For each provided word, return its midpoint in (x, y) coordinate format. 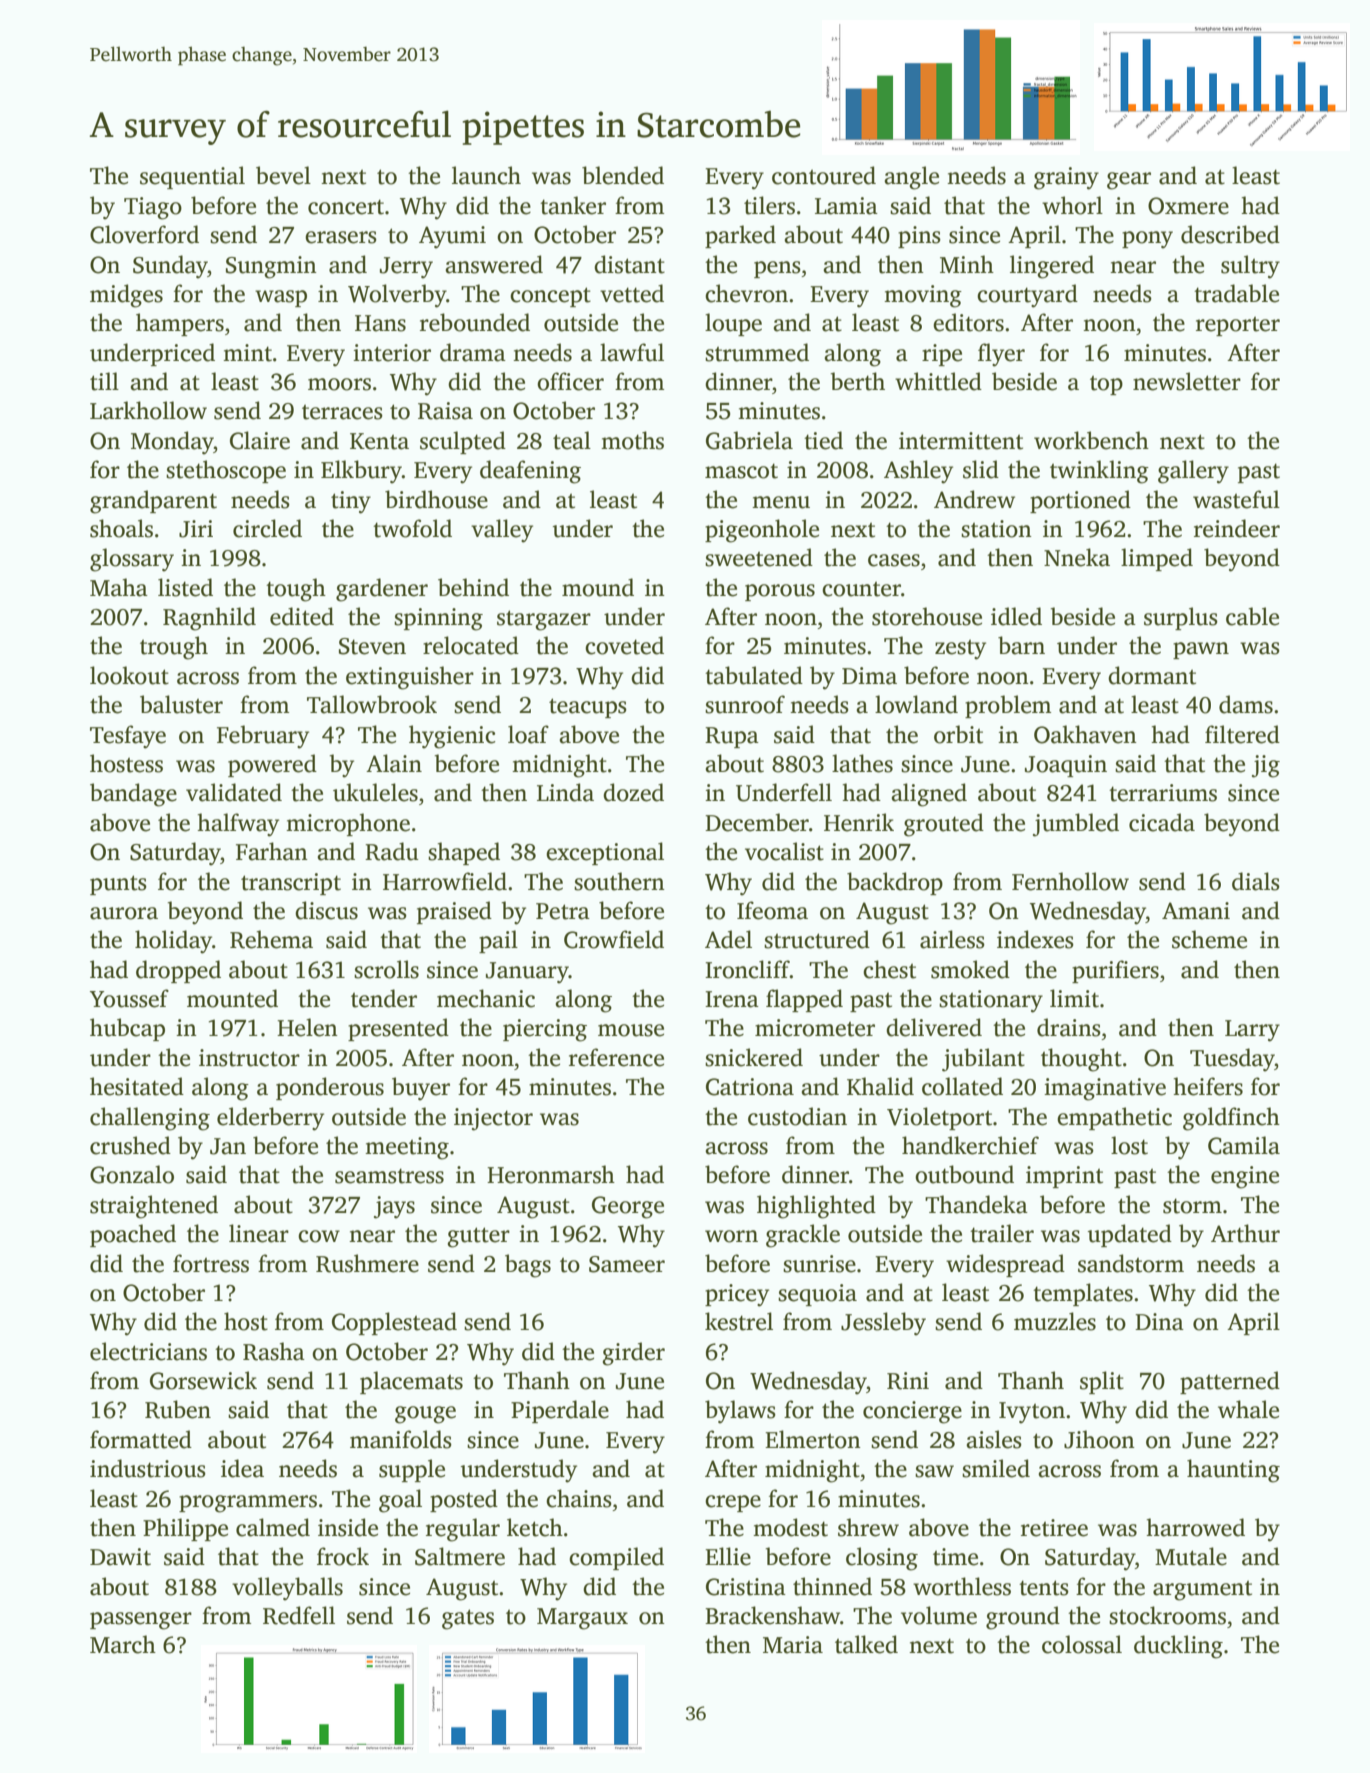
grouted (944, 825)
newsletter (1187, 381)
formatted (141, 1439)
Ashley (918, 472)
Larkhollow (148, 410)
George (628, 1207)
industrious (148, 1468)
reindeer (1237, 528)
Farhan (272, 851)
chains (579, 1498)
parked (740, 236)
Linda (565, 792)
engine (1245, 1177)
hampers (180, 324)
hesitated (137, 1086)
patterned (1230, 1382)
